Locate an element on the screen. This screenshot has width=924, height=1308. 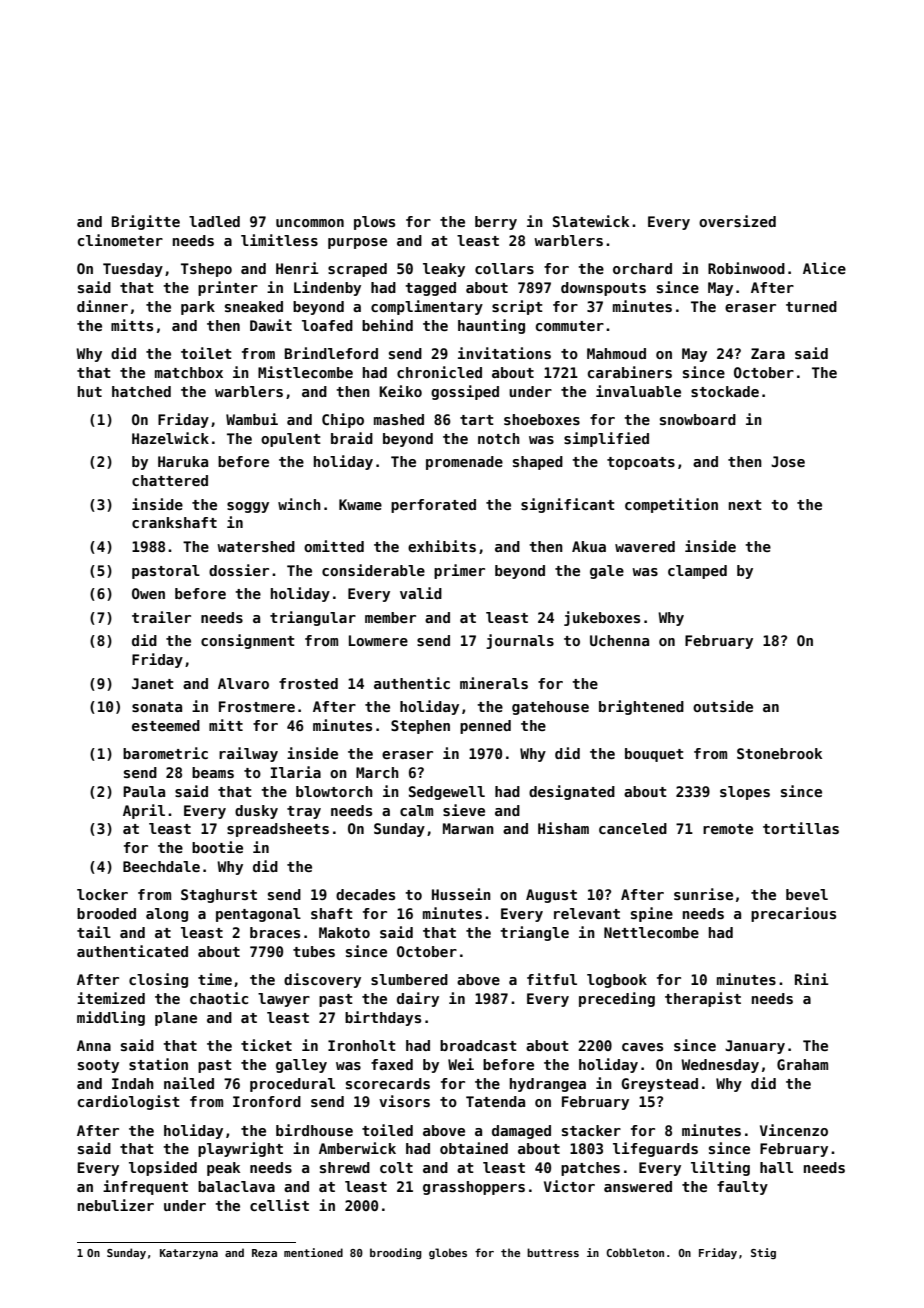
carabiners is located at coordinates (630, 372).
